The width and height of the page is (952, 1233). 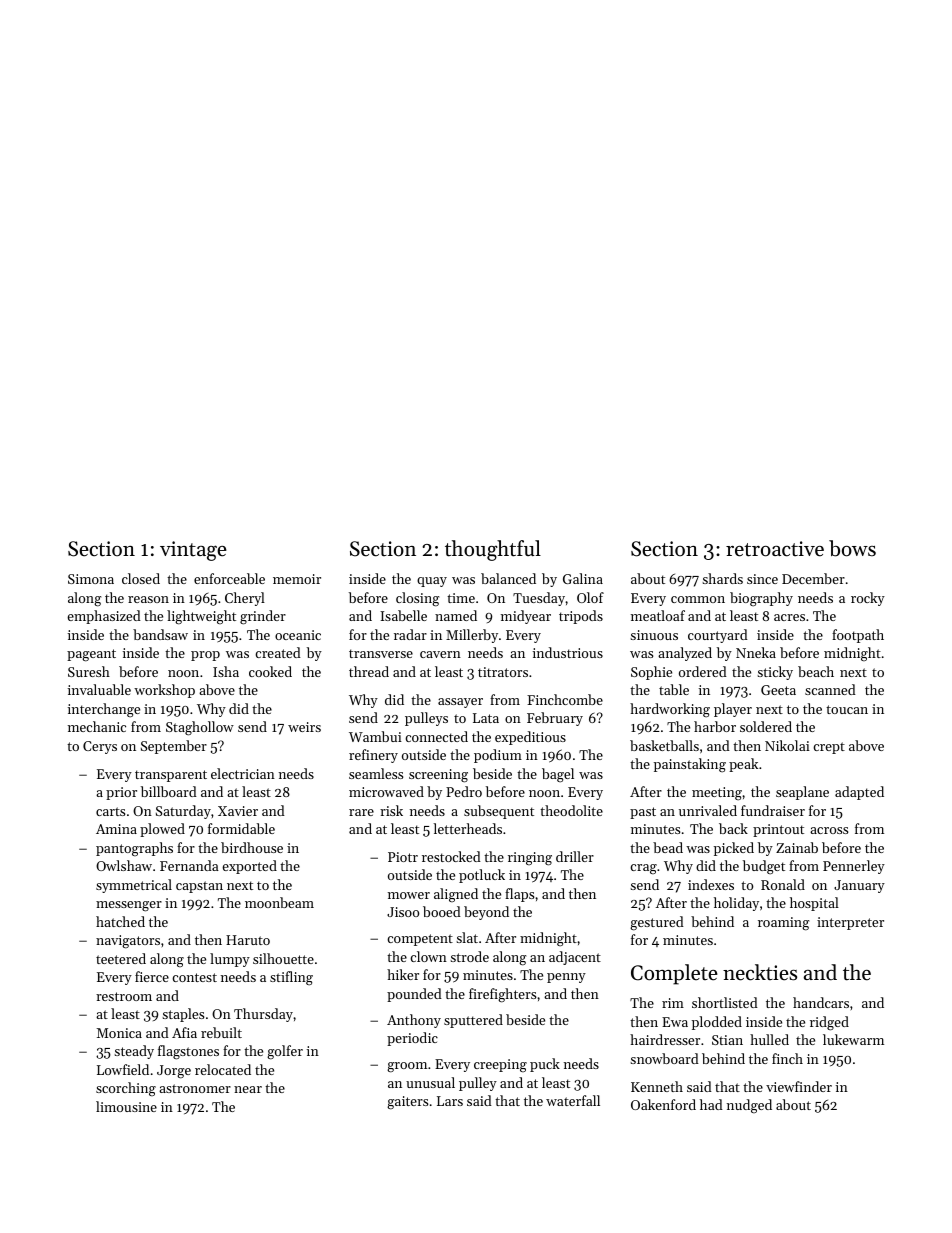 I want to click on rare, so click(x=361, y=812).
